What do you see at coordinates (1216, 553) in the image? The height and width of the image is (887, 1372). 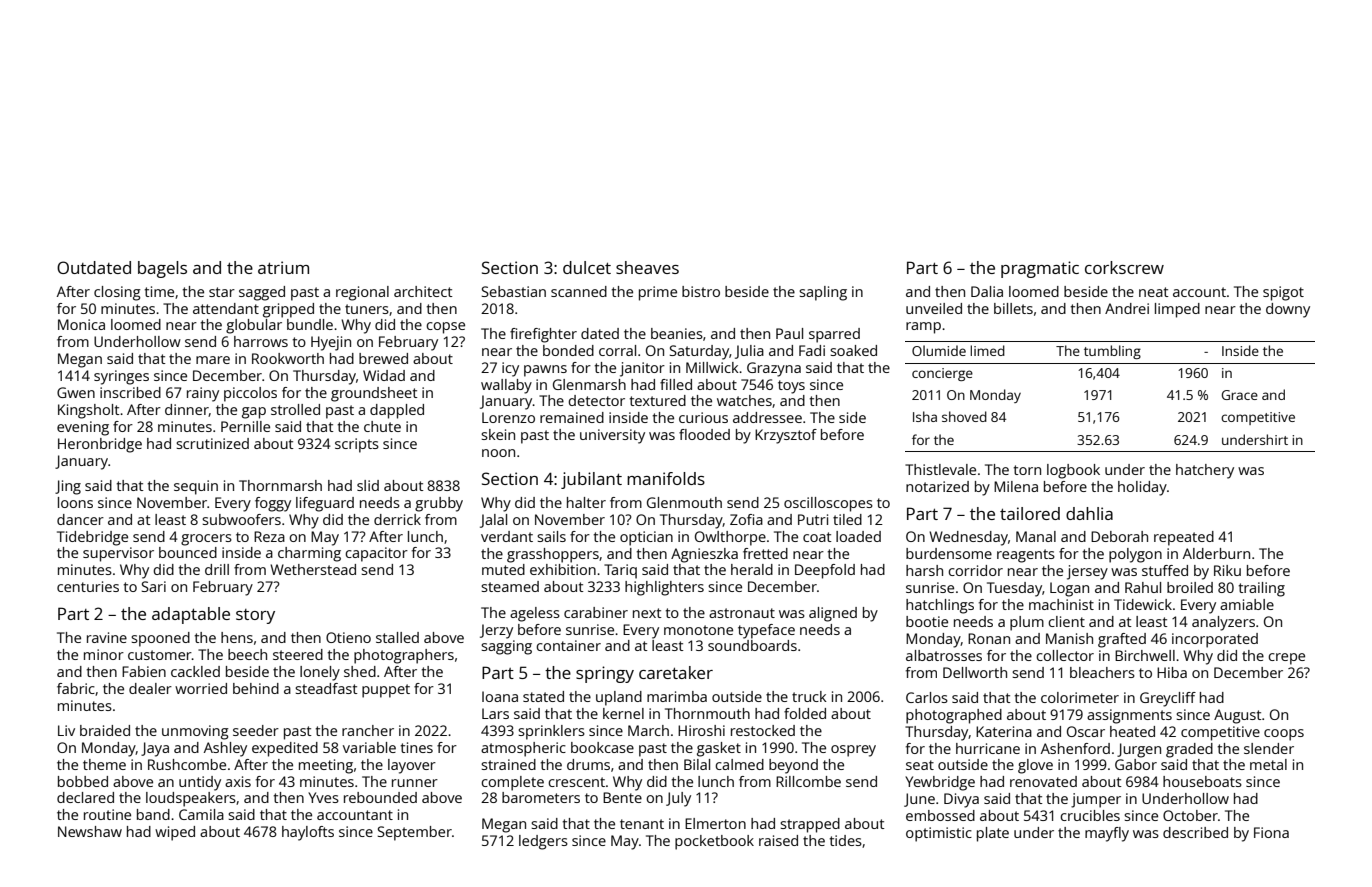 I see `Alderburn` at bounding box center [1216, 553].
